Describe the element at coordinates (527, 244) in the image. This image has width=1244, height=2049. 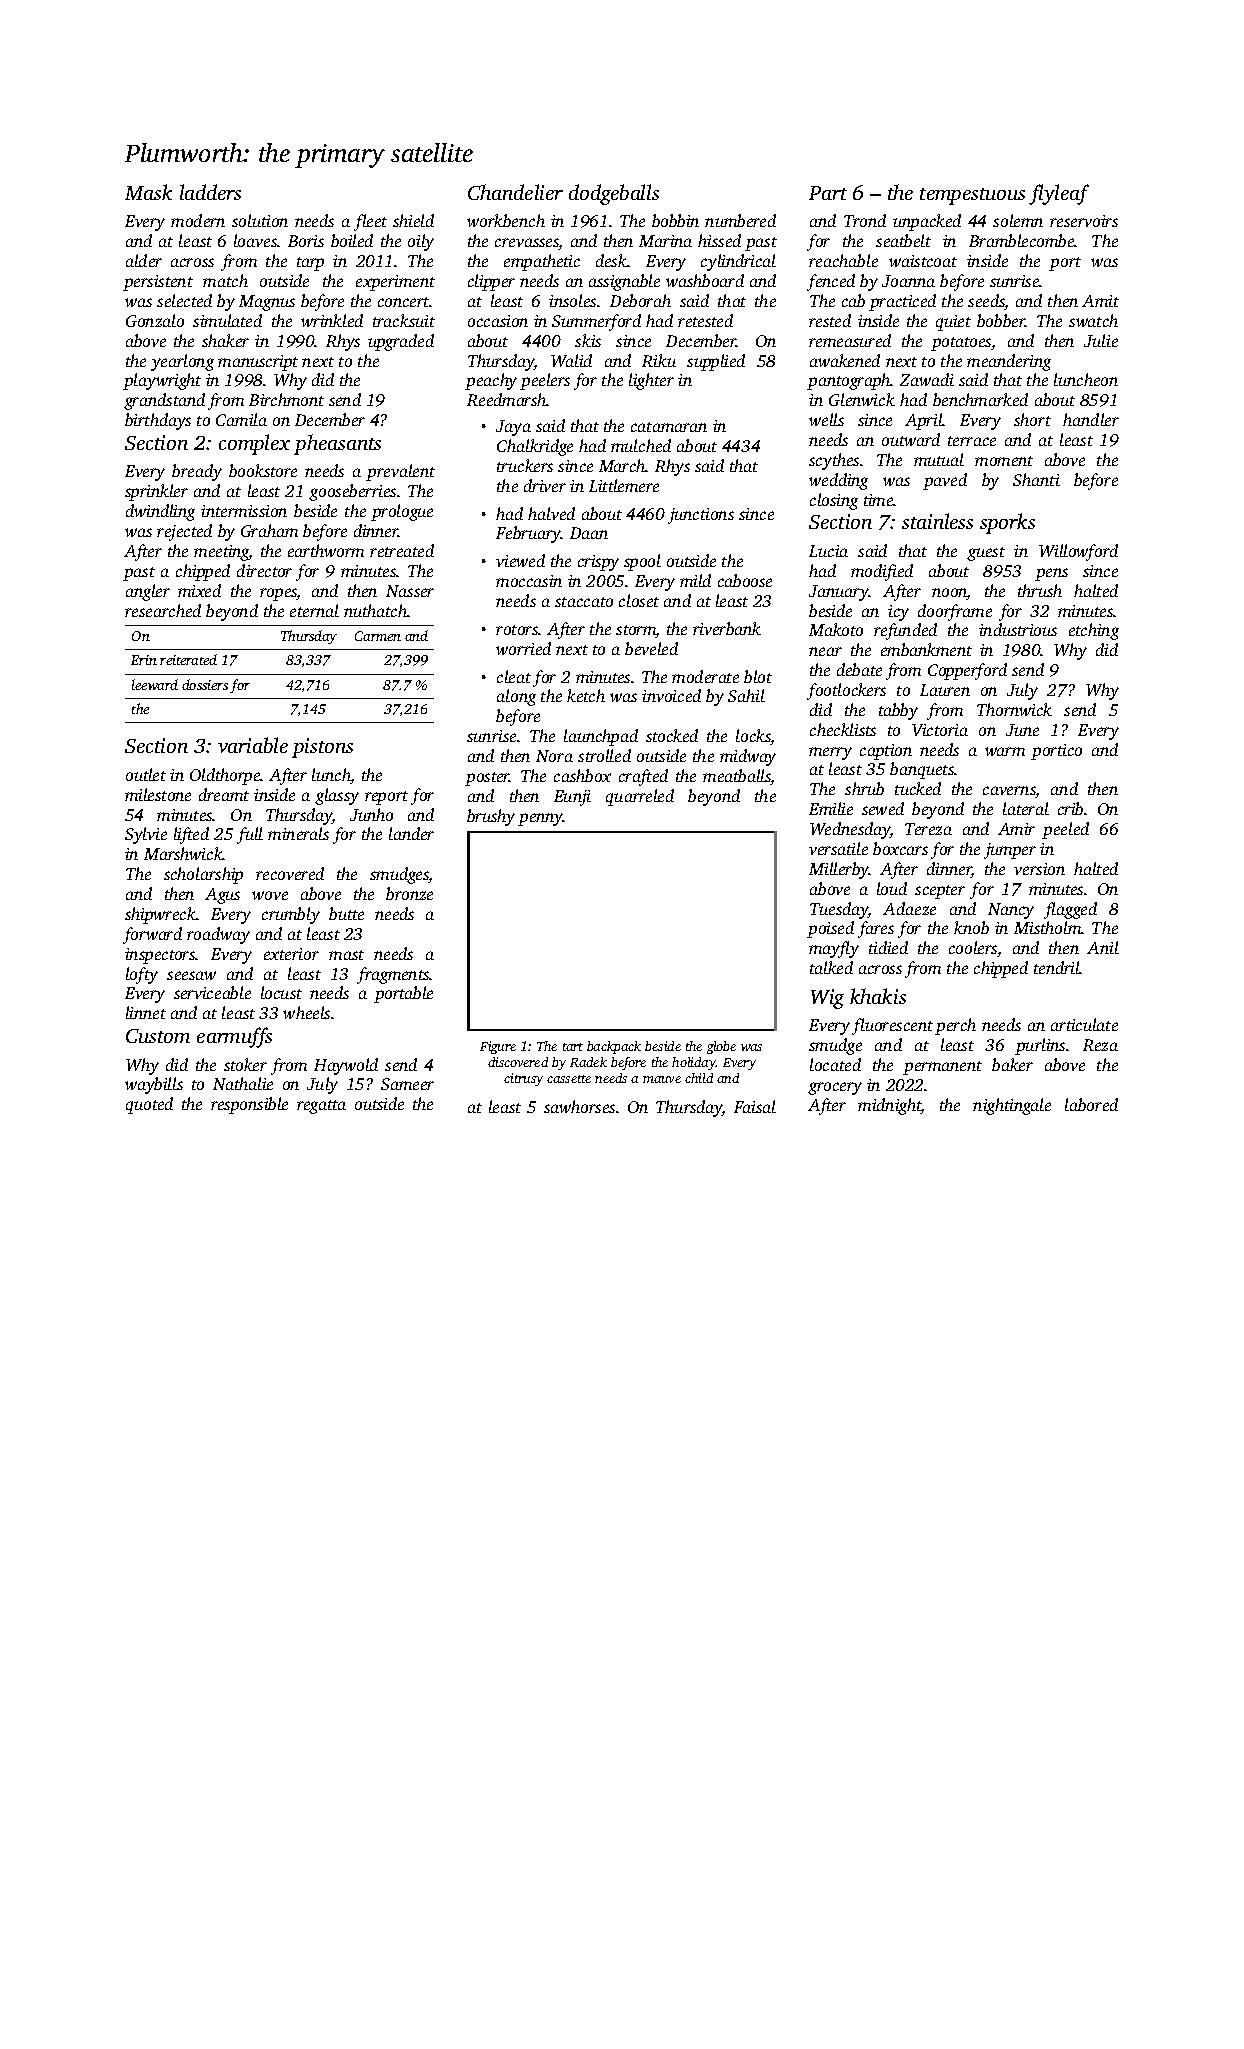
I see `crevasses` at that location.
